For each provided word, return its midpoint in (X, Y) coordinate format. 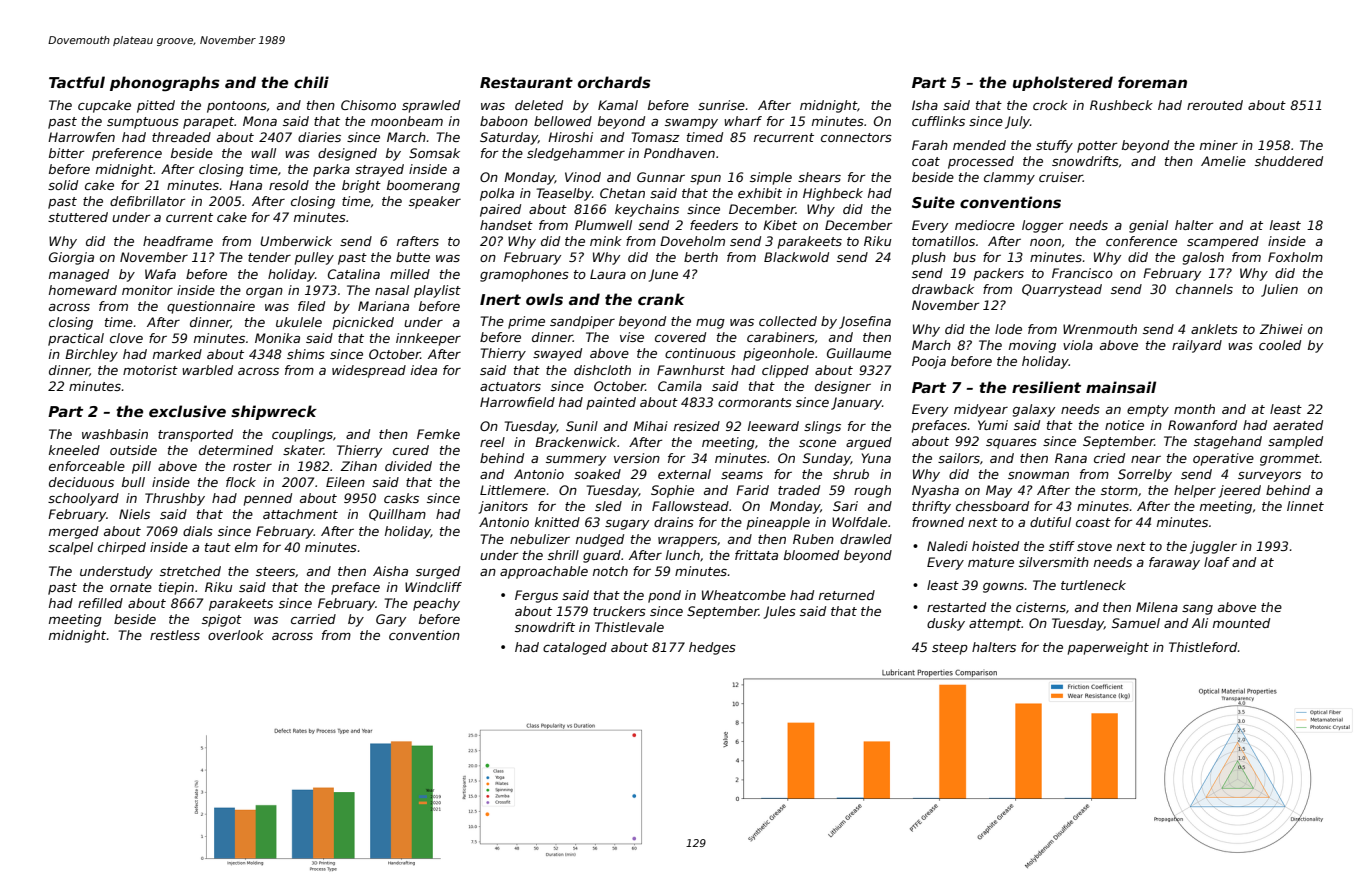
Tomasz (656, 137)
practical (76, 339)
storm (1119, 490)
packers (999, 274)
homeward (83, 290)
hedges (712, 648)
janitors (503, 507)
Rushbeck (1121, 105)
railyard (1197, 346)
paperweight (1108, 648)
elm (246, 547)
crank (661, 299)
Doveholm (692, 241)
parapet (209, 123)
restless (175, 635)
